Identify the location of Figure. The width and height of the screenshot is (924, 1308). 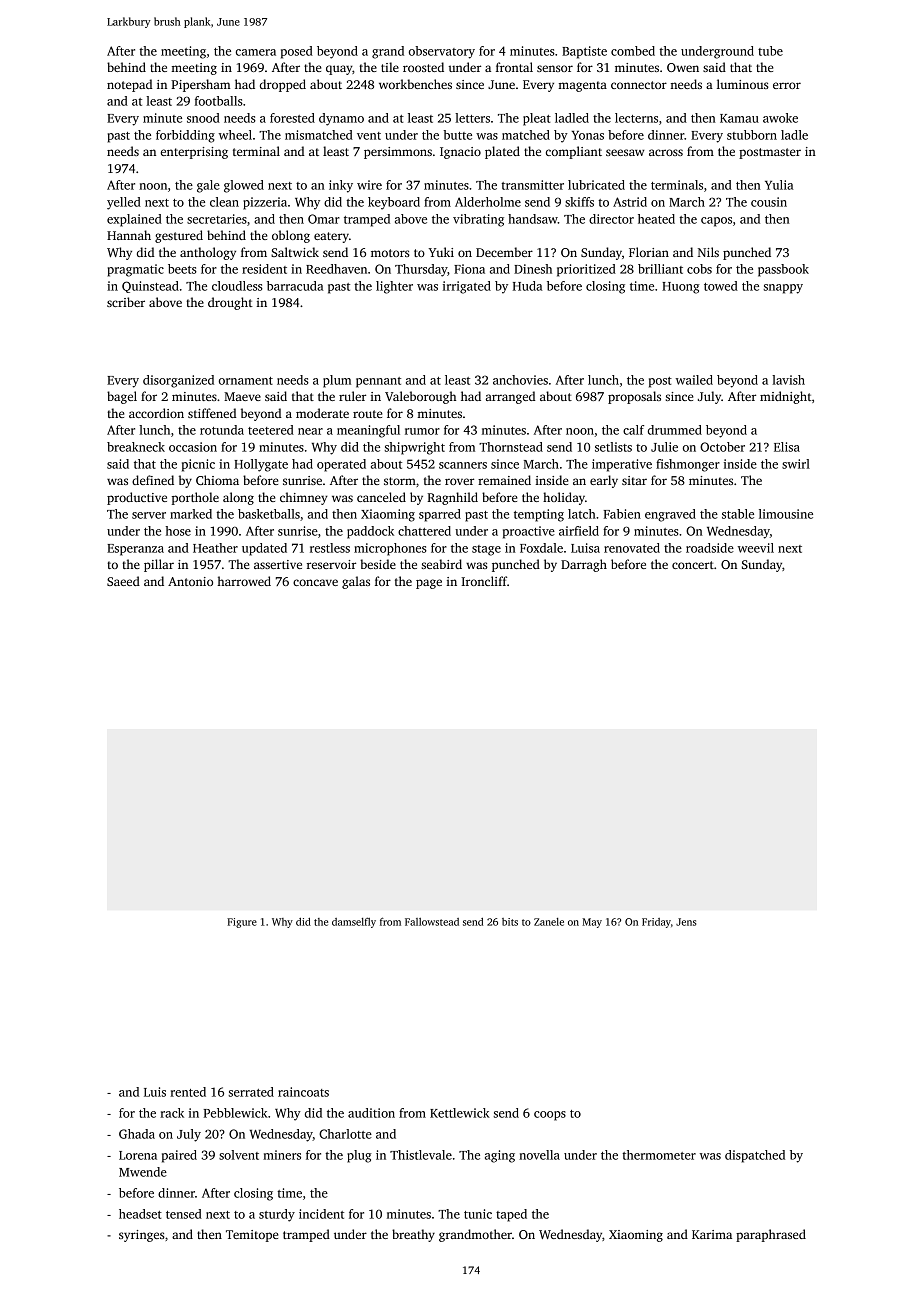
(242, 923).
